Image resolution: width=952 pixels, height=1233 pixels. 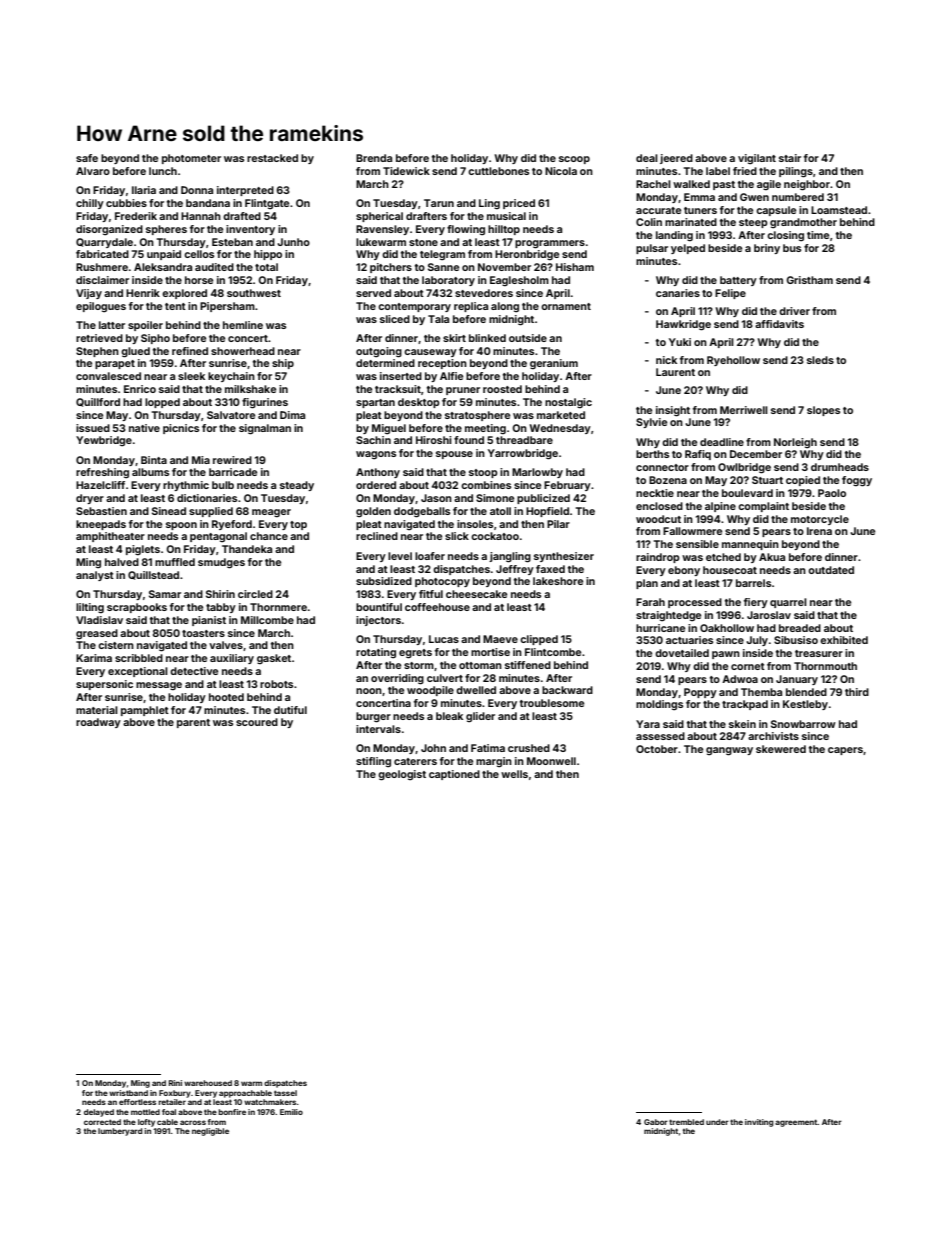 What do you see at coordinates (539, 640) in the screenshot?
I see `clipped` at bounding box center [539, 640].
